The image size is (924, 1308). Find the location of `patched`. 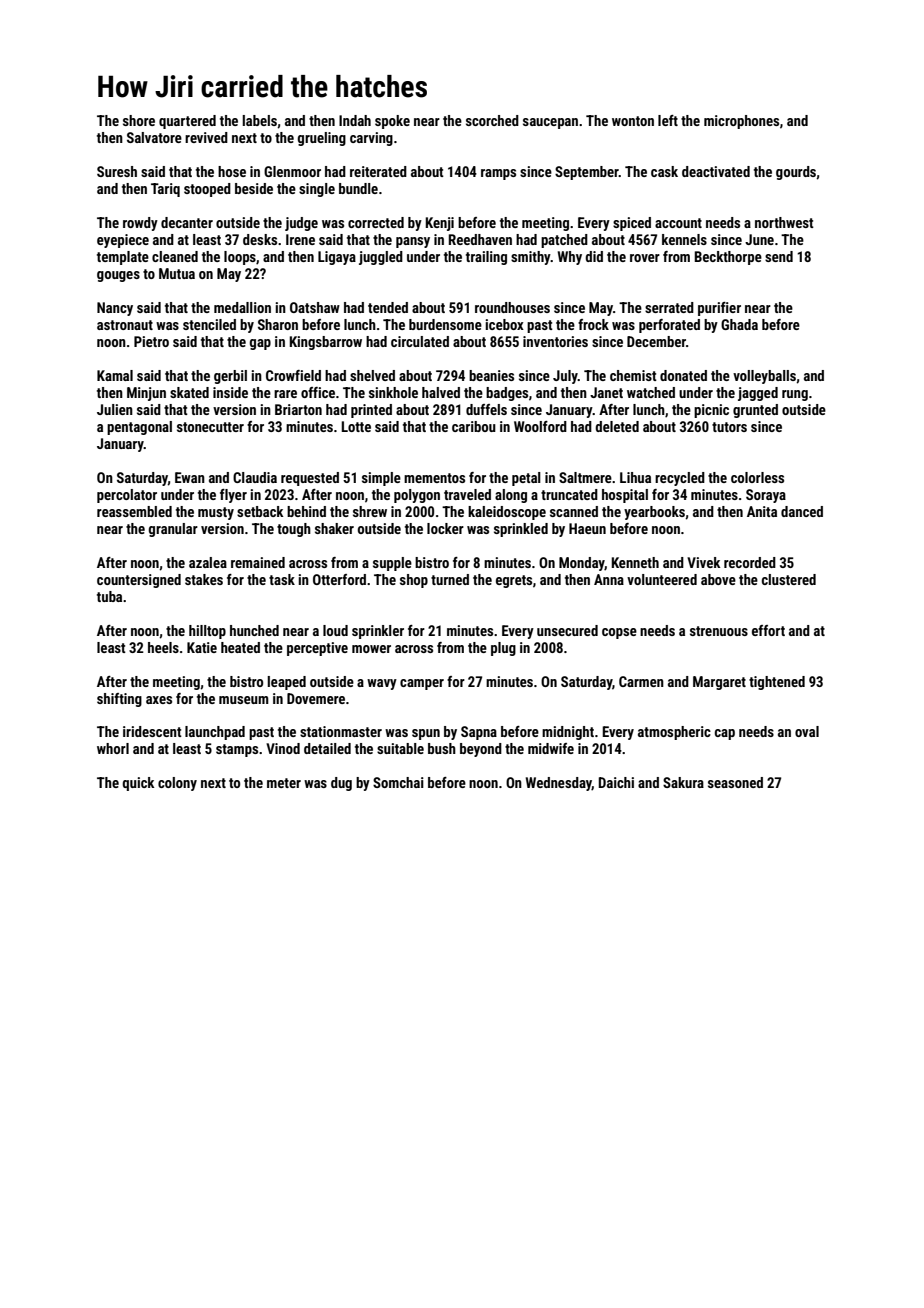

patched is located at coordinates (564, 241).
